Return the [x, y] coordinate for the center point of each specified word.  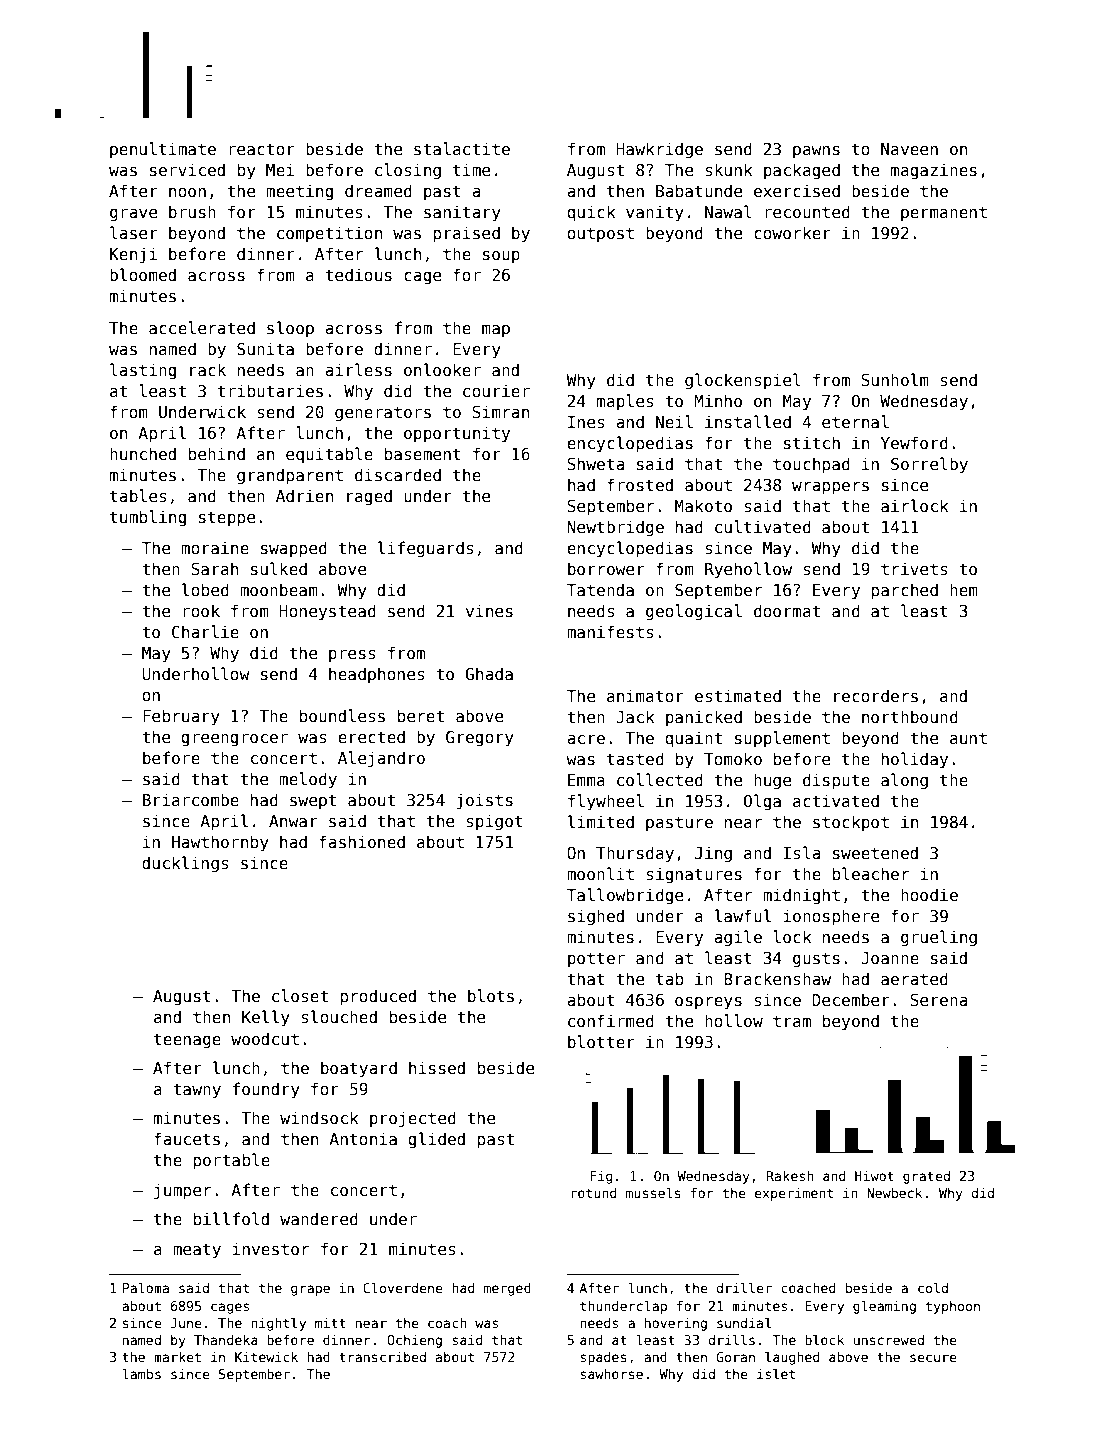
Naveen [909, 149]
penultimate [163, 150]
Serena [938, 1000]
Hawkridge [659, 150]
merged [507, 1289]
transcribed [382, 1357]
